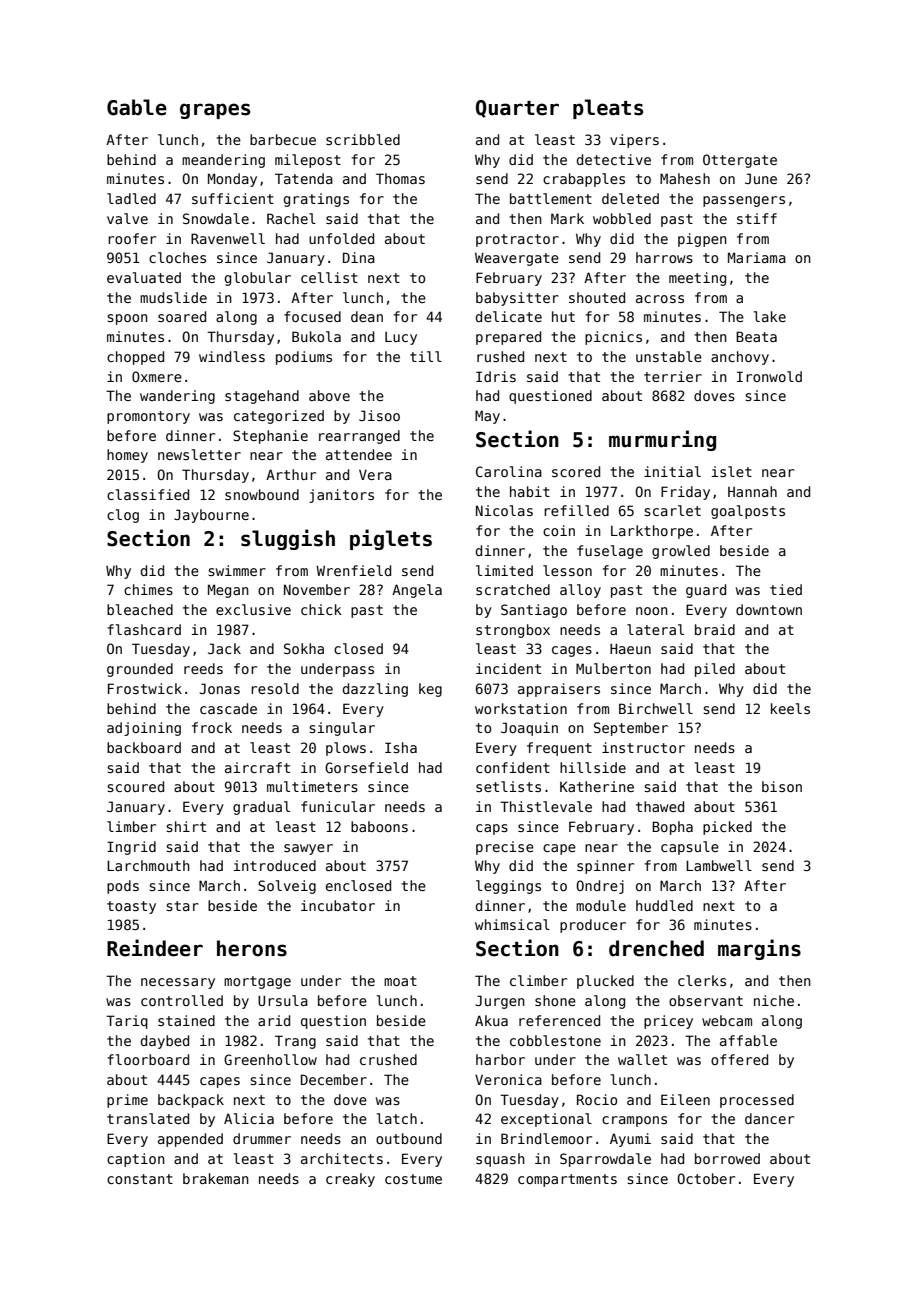 The image size is (924, 1308). I want to click on Gable, so click(137, 107).
